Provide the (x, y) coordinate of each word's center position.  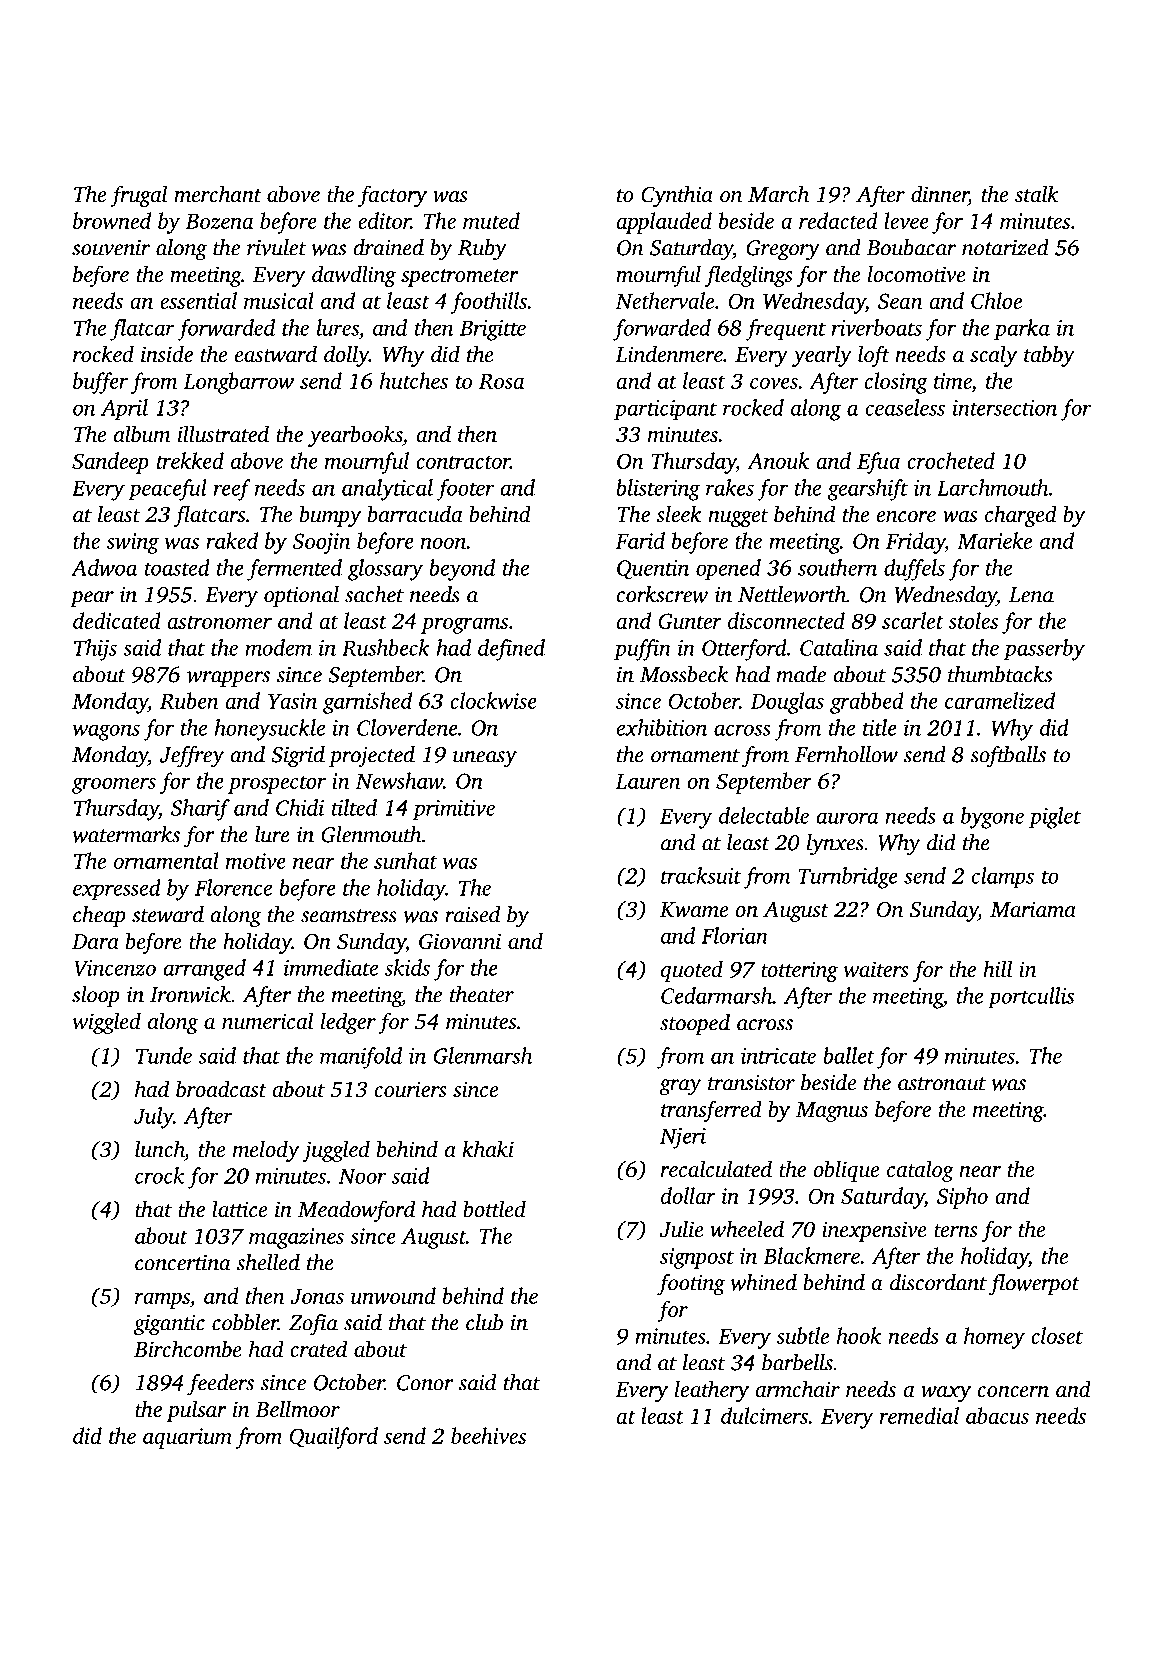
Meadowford (356, 1211)
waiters (876, 969)
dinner (940, 195)
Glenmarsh (483, 1055)
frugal (138, 196)
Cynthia (677, 196)
